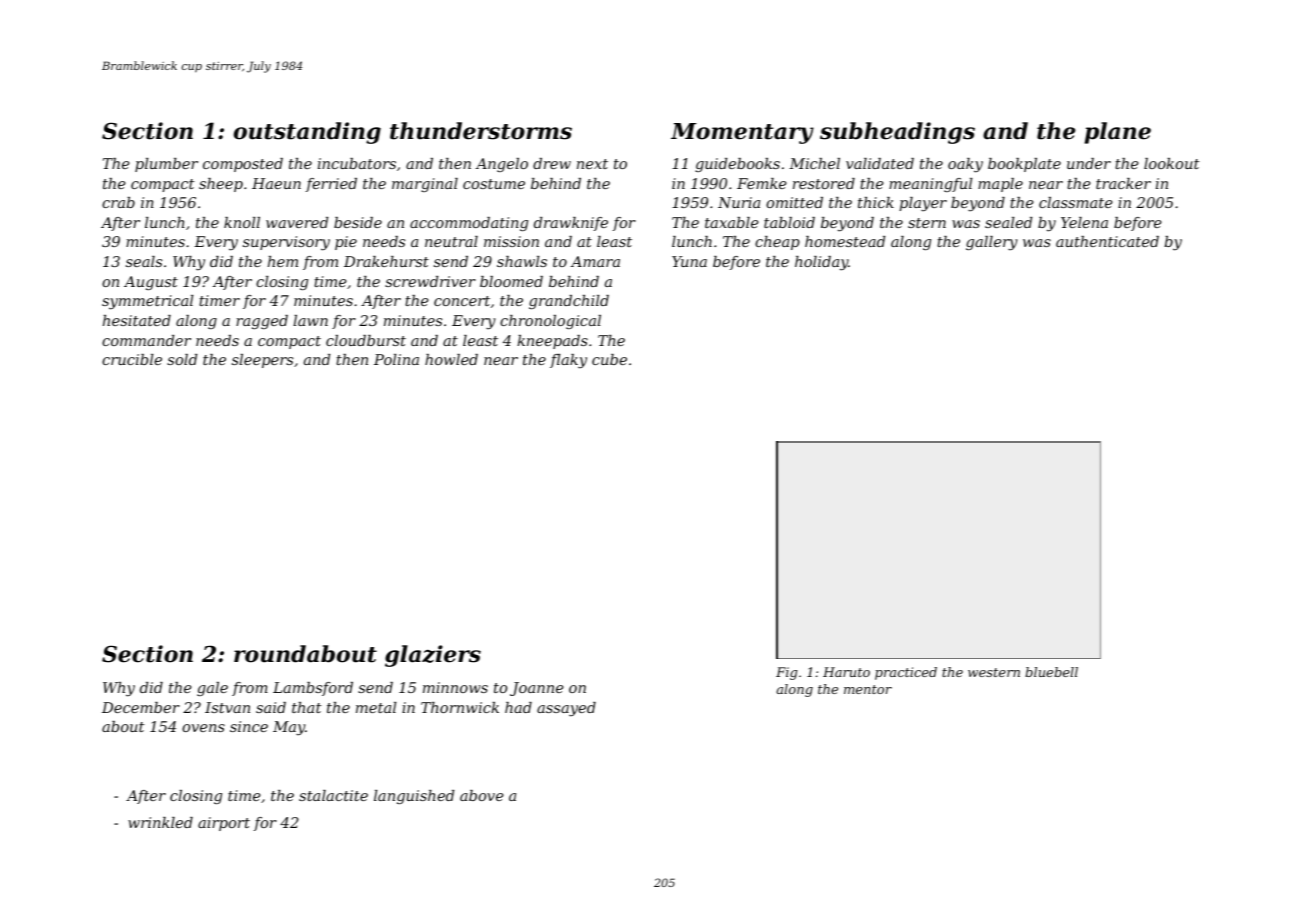 Image resolution: width=1308 pixels, height=924 pixels. I want to click on bluebell, so click(1051, 672).
